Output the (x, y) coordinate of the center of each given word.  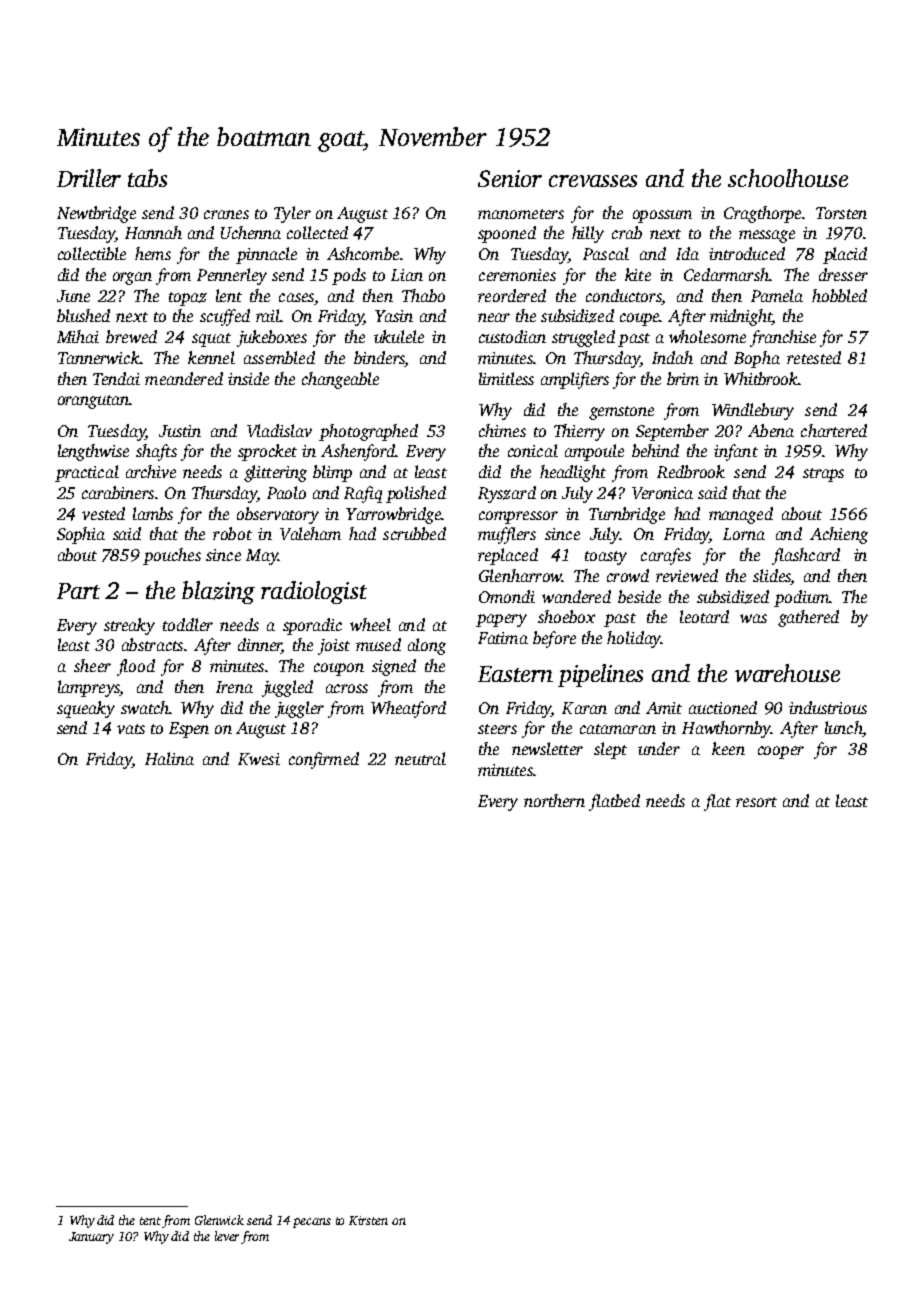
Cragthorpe (762, 214)
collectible (92, 253)
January (91, 1238)
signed (394, 667)
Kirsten (368, 1220)
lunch (843, 727)
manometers (521, 214)
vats (131, 729)
